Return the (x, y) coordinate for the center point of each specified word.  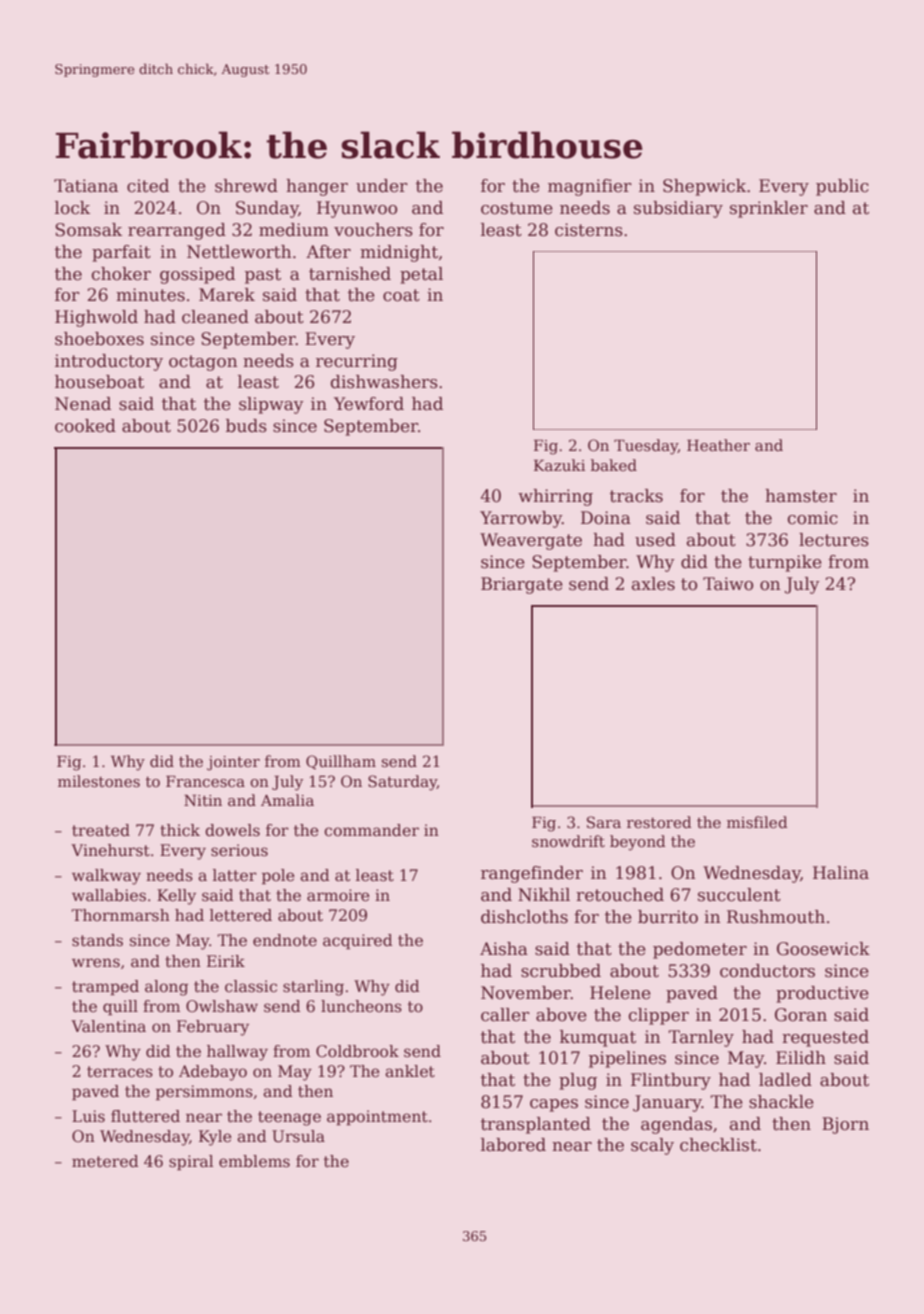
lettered (241, 915)
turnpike (785, 563)
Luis (88, 1116)
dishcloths (524, 917)
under (382, 186)
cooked (85, 426)
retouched (620, 895)
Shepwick (704, 187)
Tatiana (86, 186)
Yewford (369, 404)
